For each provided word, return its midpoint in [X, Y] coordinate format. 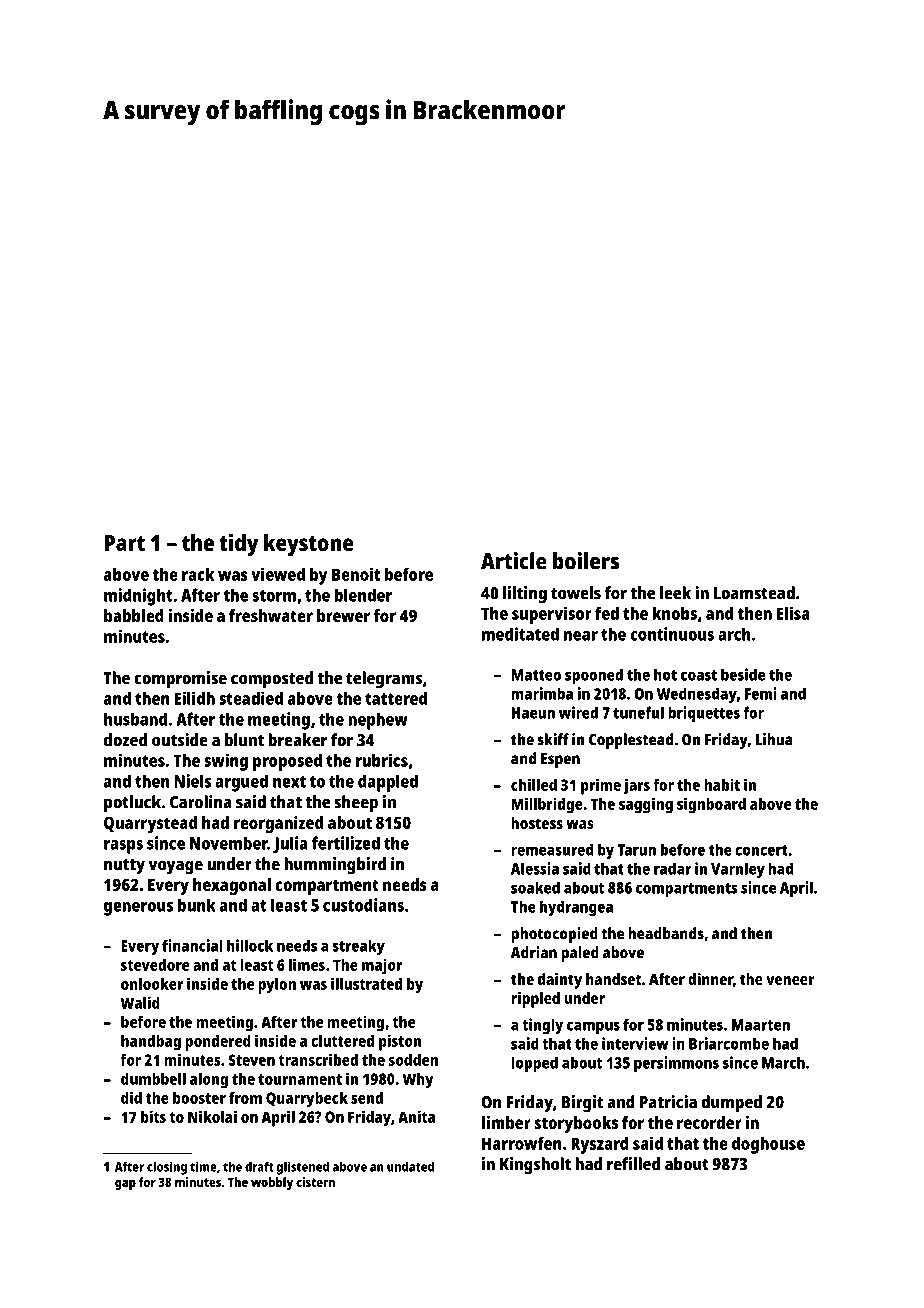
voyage [175, 867]
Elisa [793, 613]
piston [400, 1042]
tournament [300, 1079]
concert [761, 850]
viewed [278, 574]
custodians [363, 905]
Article [514, 561]
